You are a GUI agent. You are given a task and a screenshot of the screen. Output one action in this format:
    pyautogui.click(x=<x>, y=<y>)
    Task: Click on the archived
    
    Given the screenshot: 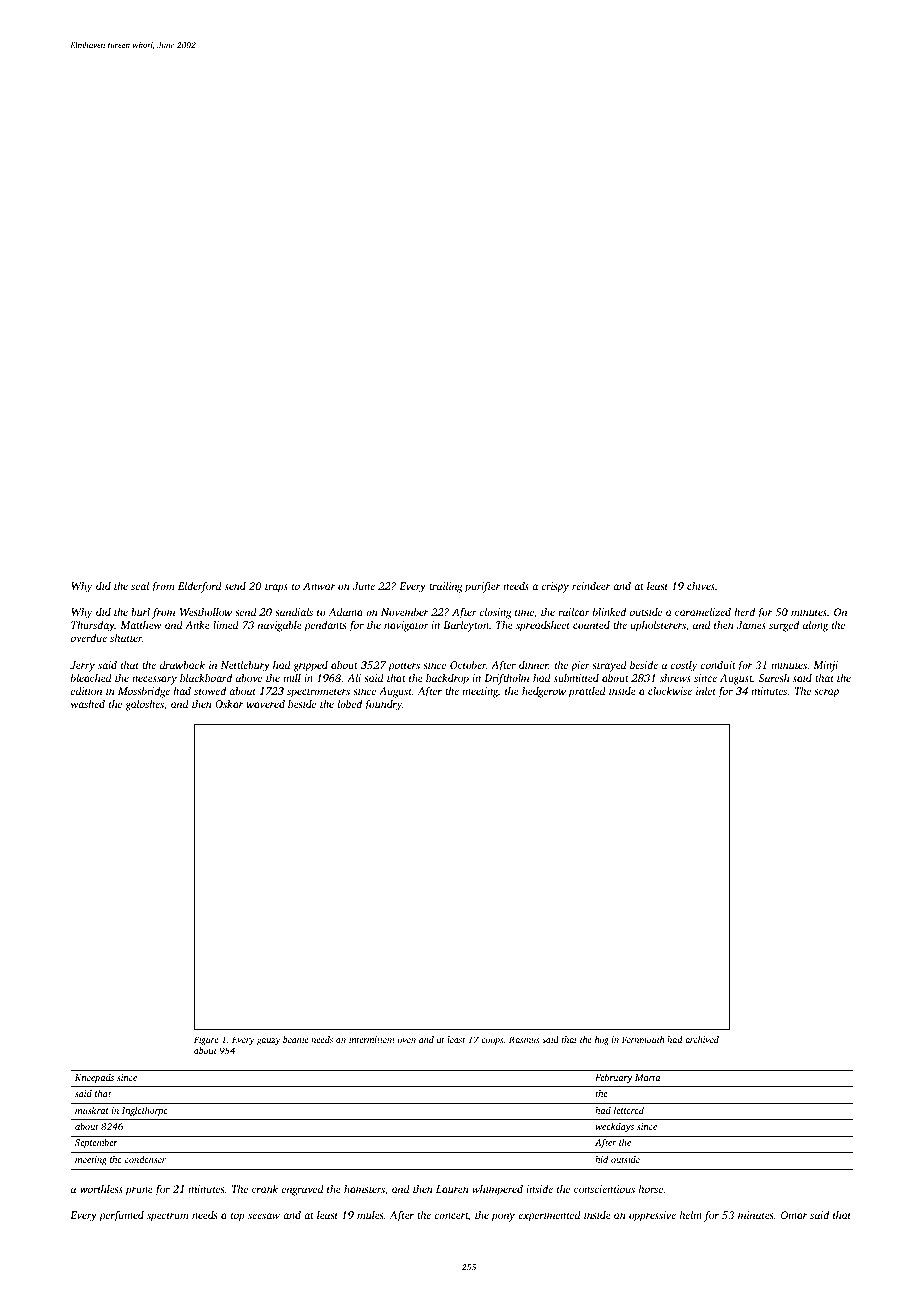 What is the action you would take?
    pyautogui.click(x=702, y=1039)
